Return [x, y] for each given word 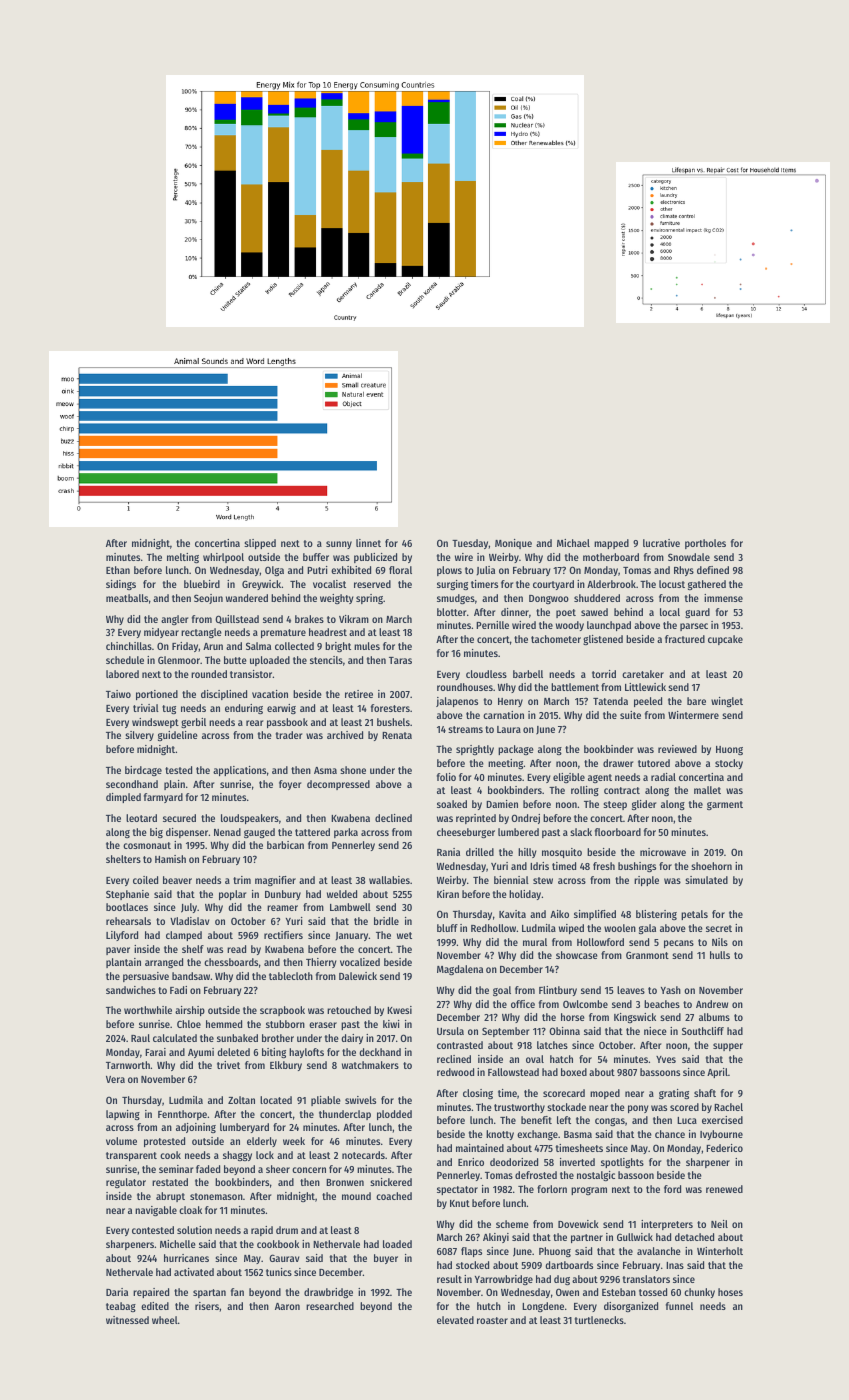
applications [239, 771]
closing [478, 1094]
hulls [720, 955]
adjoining [196, 1128]
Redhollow [494, 928]
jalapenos [457, 702]
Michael [573, 543]
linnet [368, 543]
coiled [145, 880]
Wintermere [693, 715]
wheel [165, 1320]
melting [183, 558]
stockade [566, 1107]
